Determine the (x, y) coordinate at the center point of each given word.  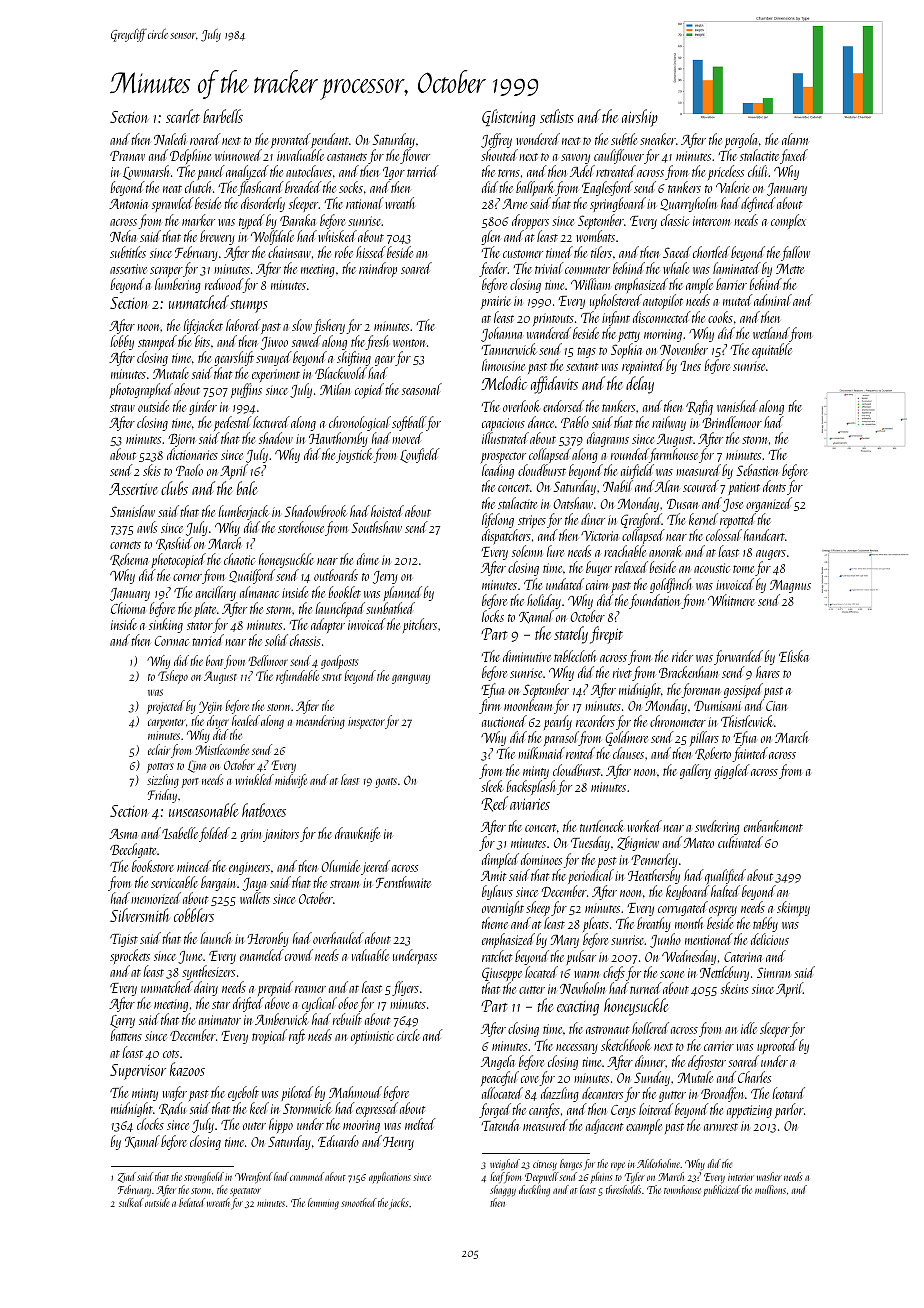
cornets (125, 545)
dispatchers (506, 537)
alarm (795, 139)
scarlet (183, 116)
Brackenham (688, 672)
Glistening (508, 118)
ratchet (497, 956)
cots (171, 1054)
